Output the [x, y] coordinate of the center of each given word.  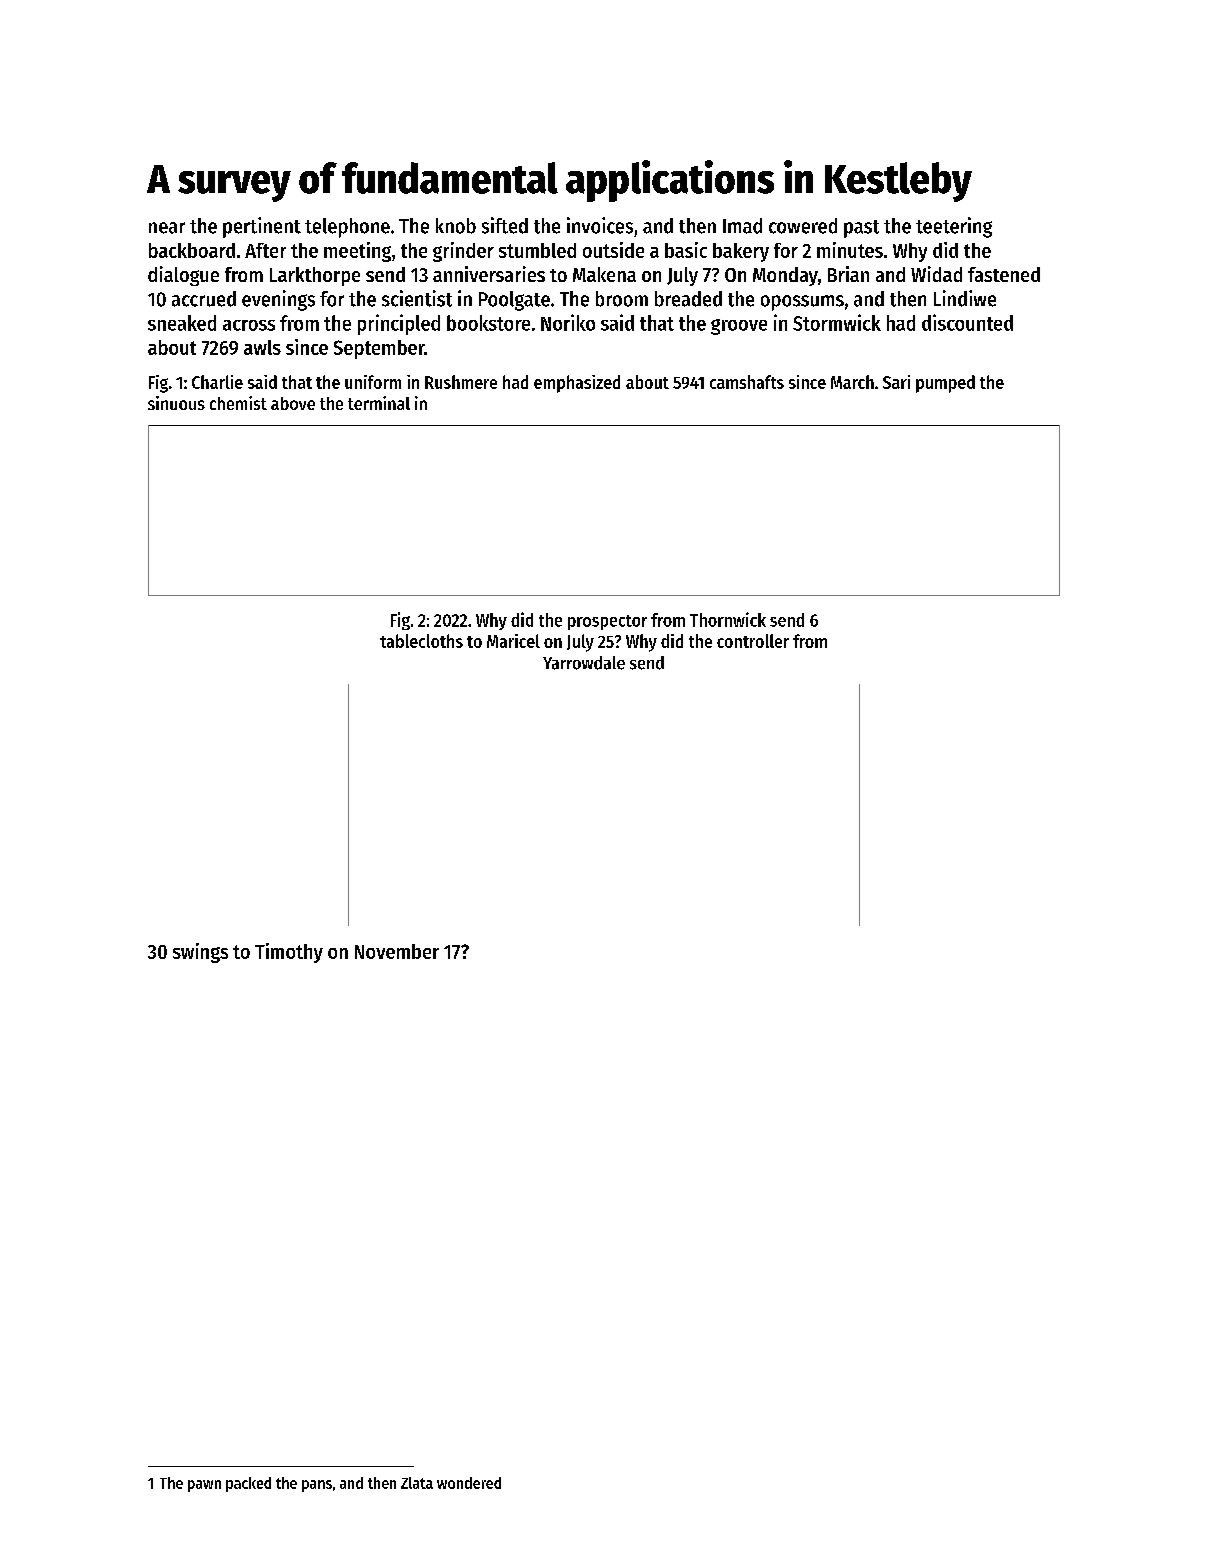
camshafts [747, 382]
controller [753, 641]
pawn [204, 1486]
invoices [600, 225]
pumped [945, 384]
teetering [954, 227]
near [167, 228]
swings [200, 953]
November [397, 951]
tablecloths [421, 641]
